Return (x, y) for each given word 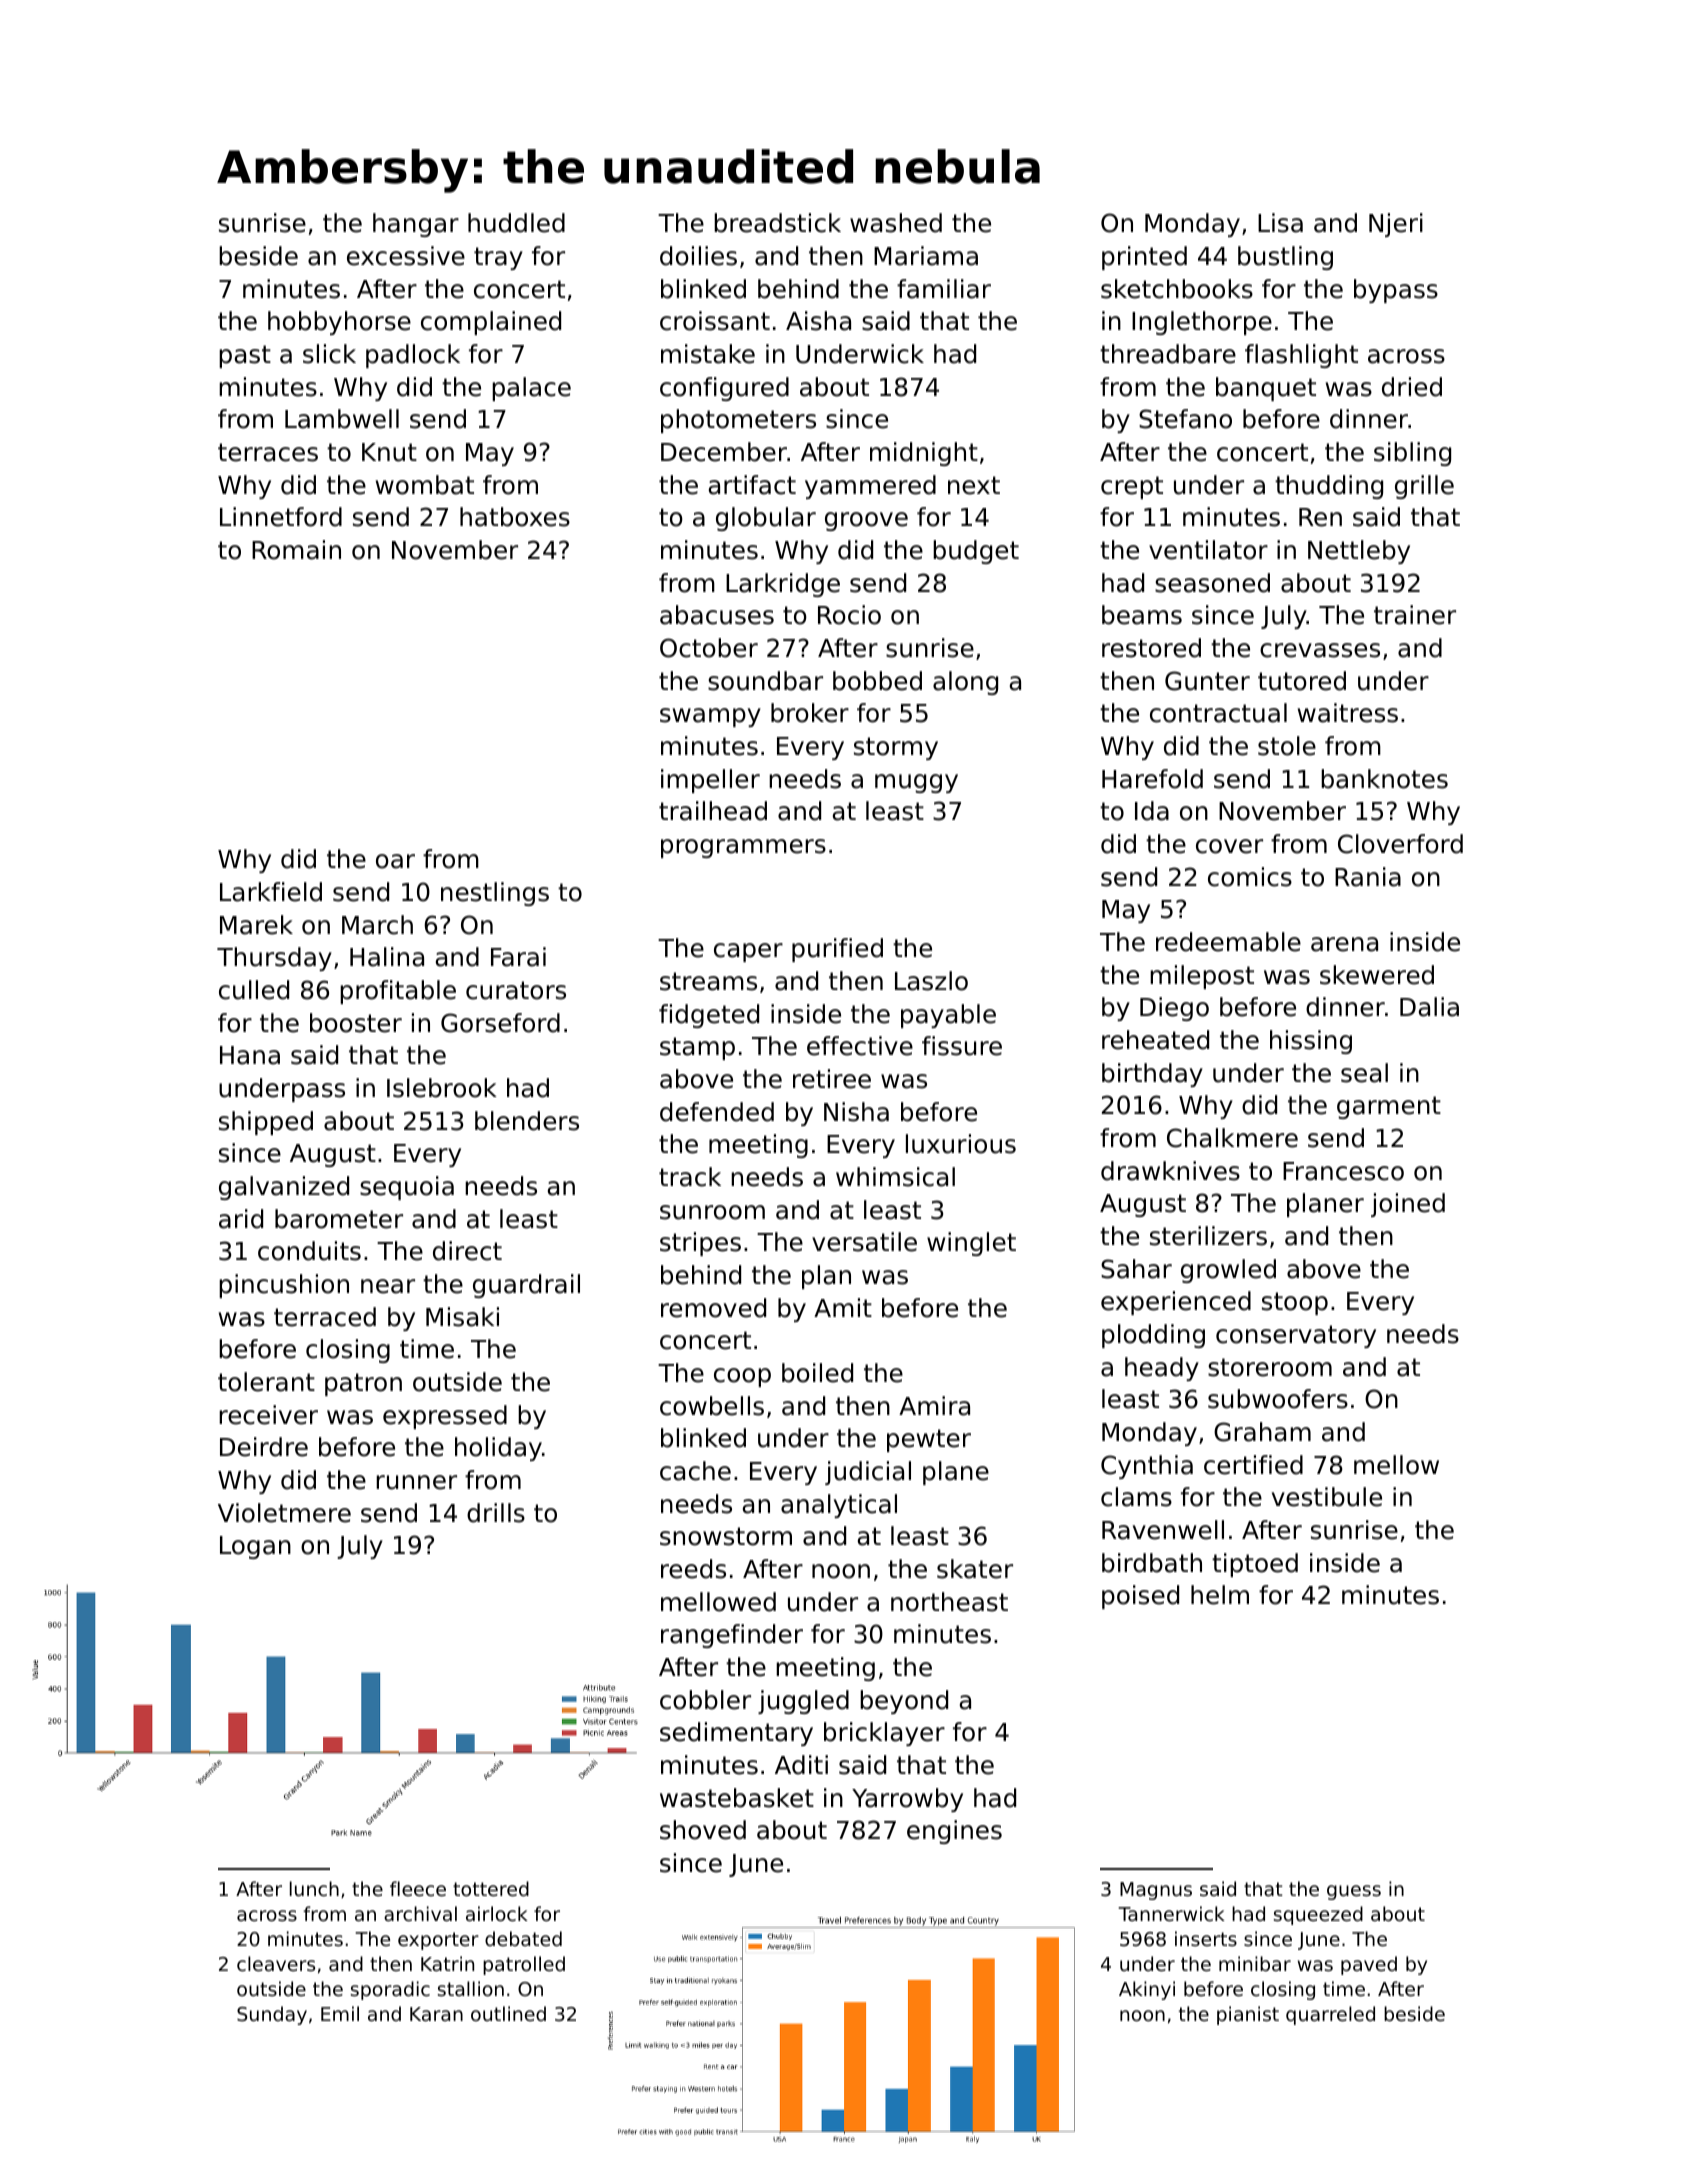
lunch (314, 1888)
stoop (1295, 1303)
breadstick (777, 223)
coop (742, 1377)
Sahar (1136, 1269)
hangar (416, 225)
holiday (498, 1449)
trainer (1415, 615)
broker (810, 713)
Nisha (856, 1112)
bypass (1396, 291)
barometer (339, 1219)
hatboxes (515, 517)
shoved (703, 1830)
